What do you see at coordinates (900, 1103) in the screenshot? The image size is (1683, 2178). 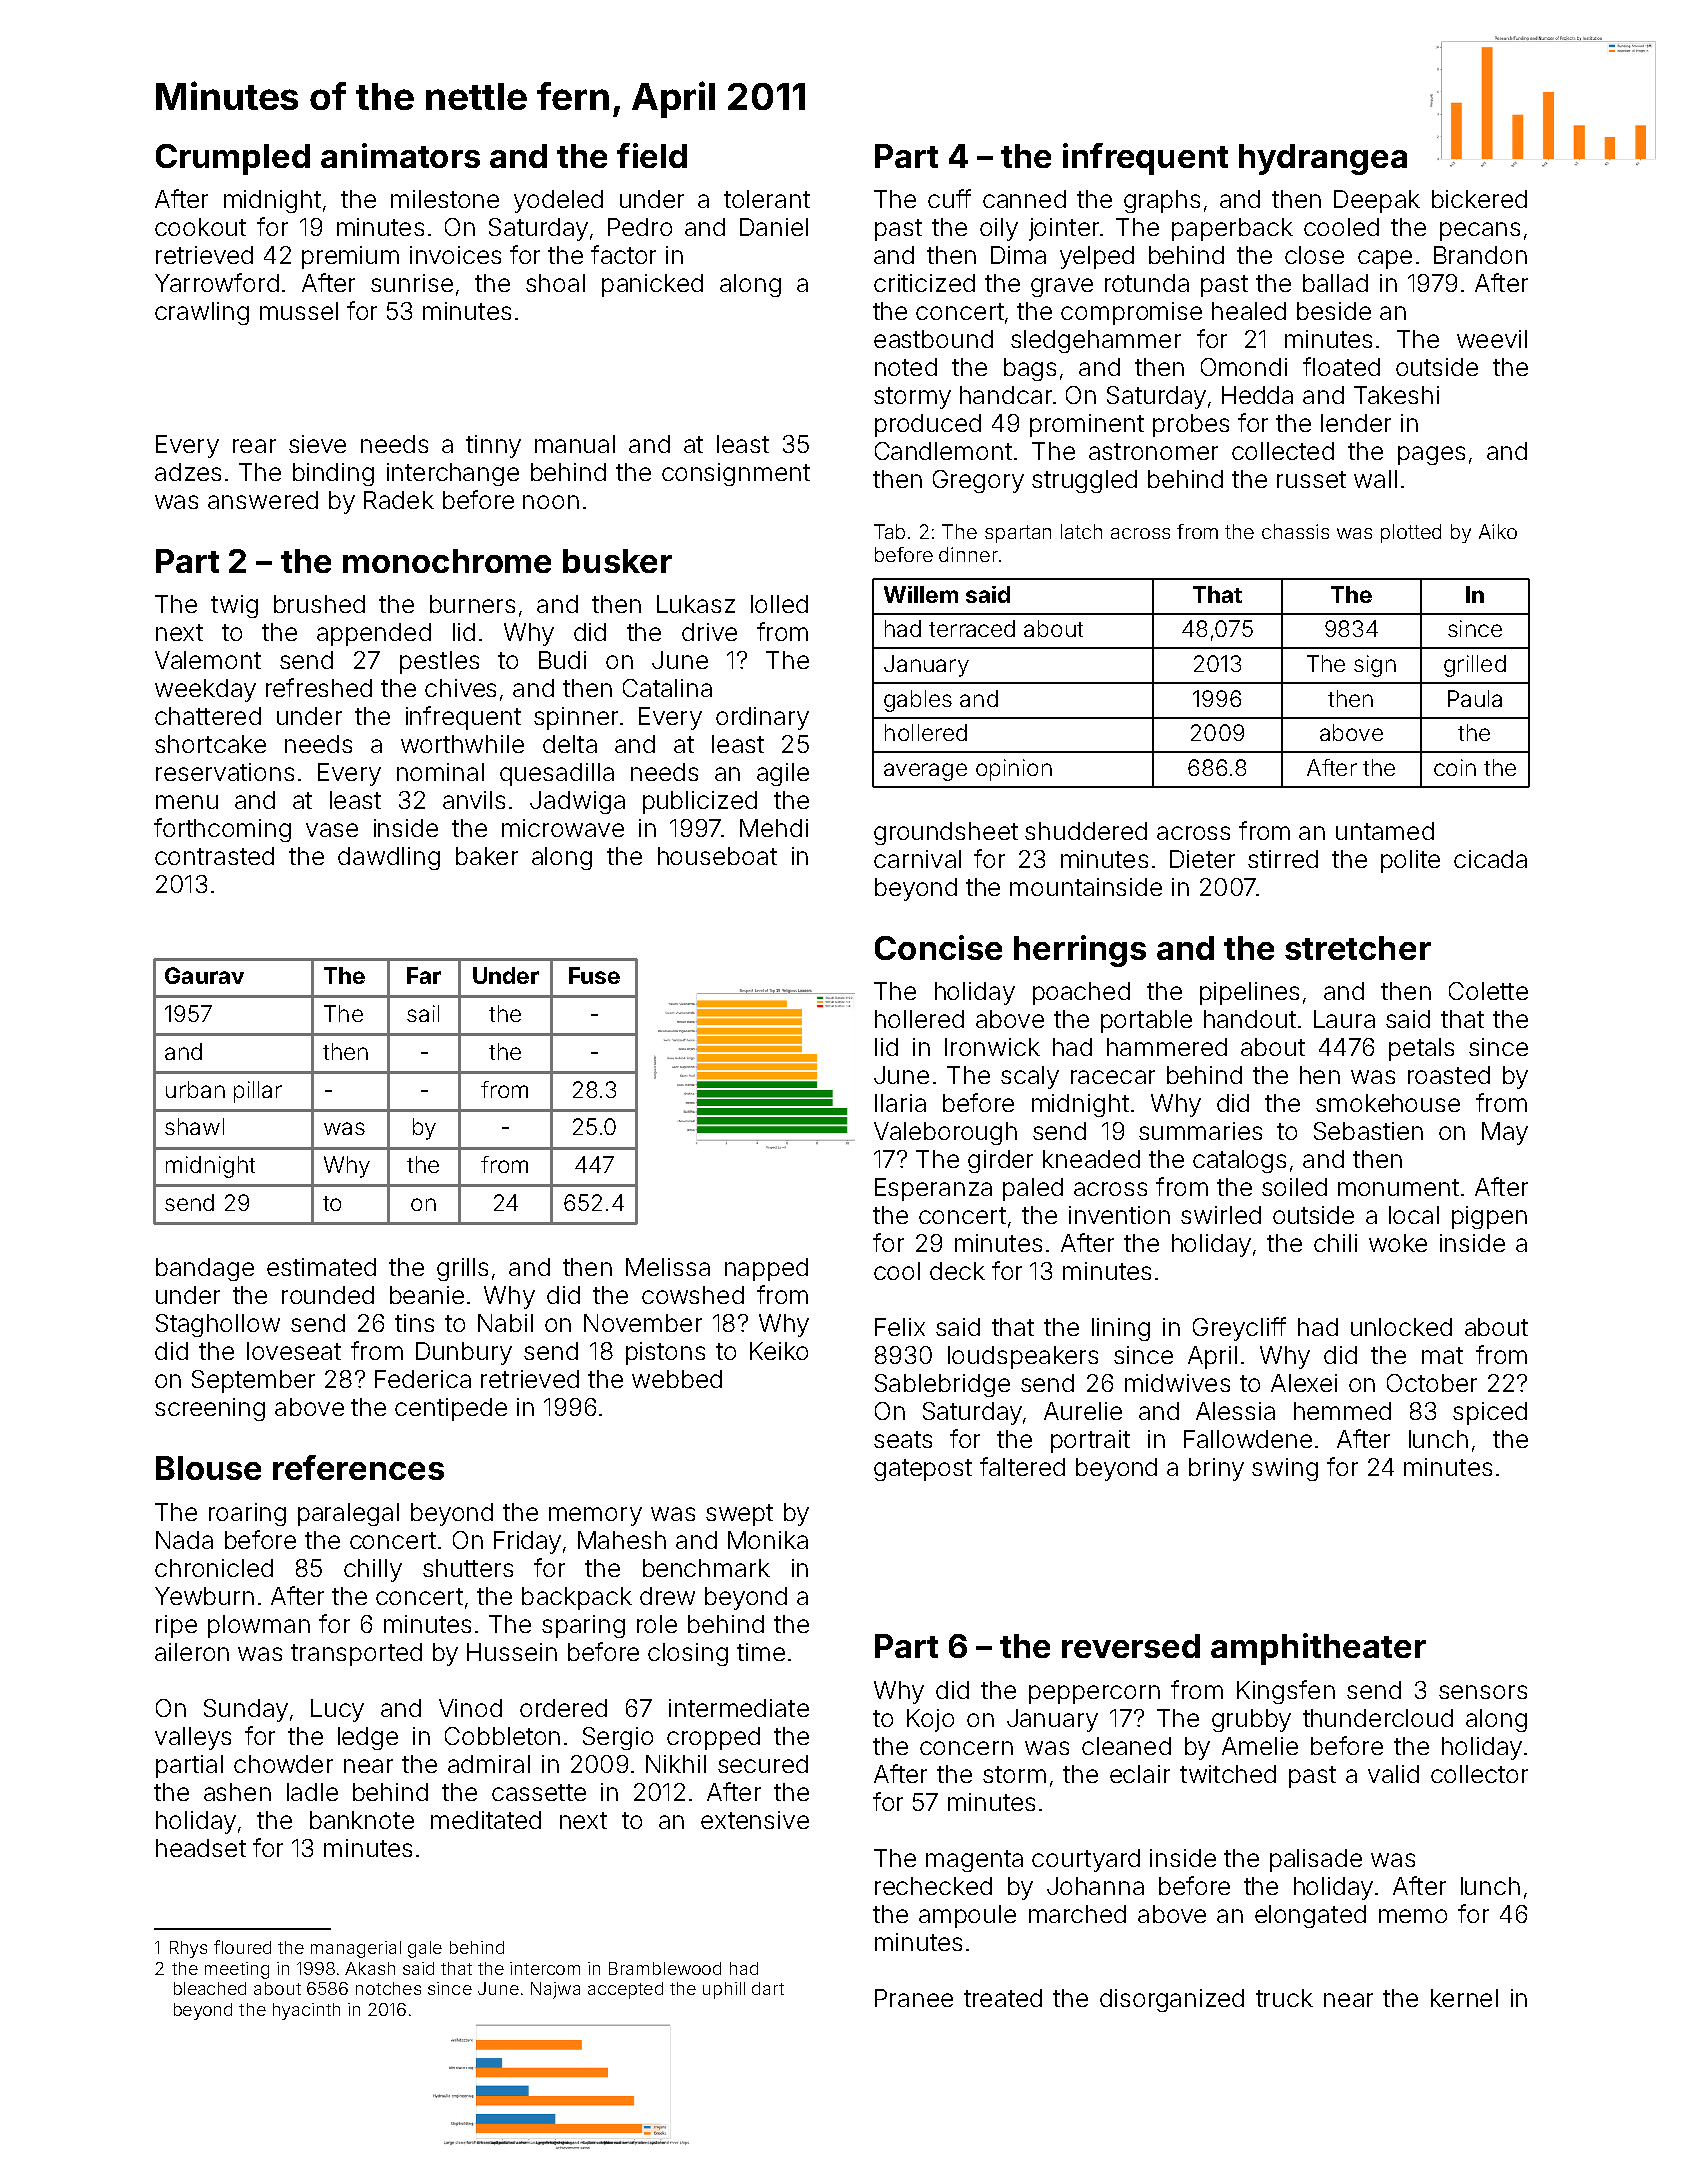 I see `Ilaria` at bounding box center [900, 1103].
